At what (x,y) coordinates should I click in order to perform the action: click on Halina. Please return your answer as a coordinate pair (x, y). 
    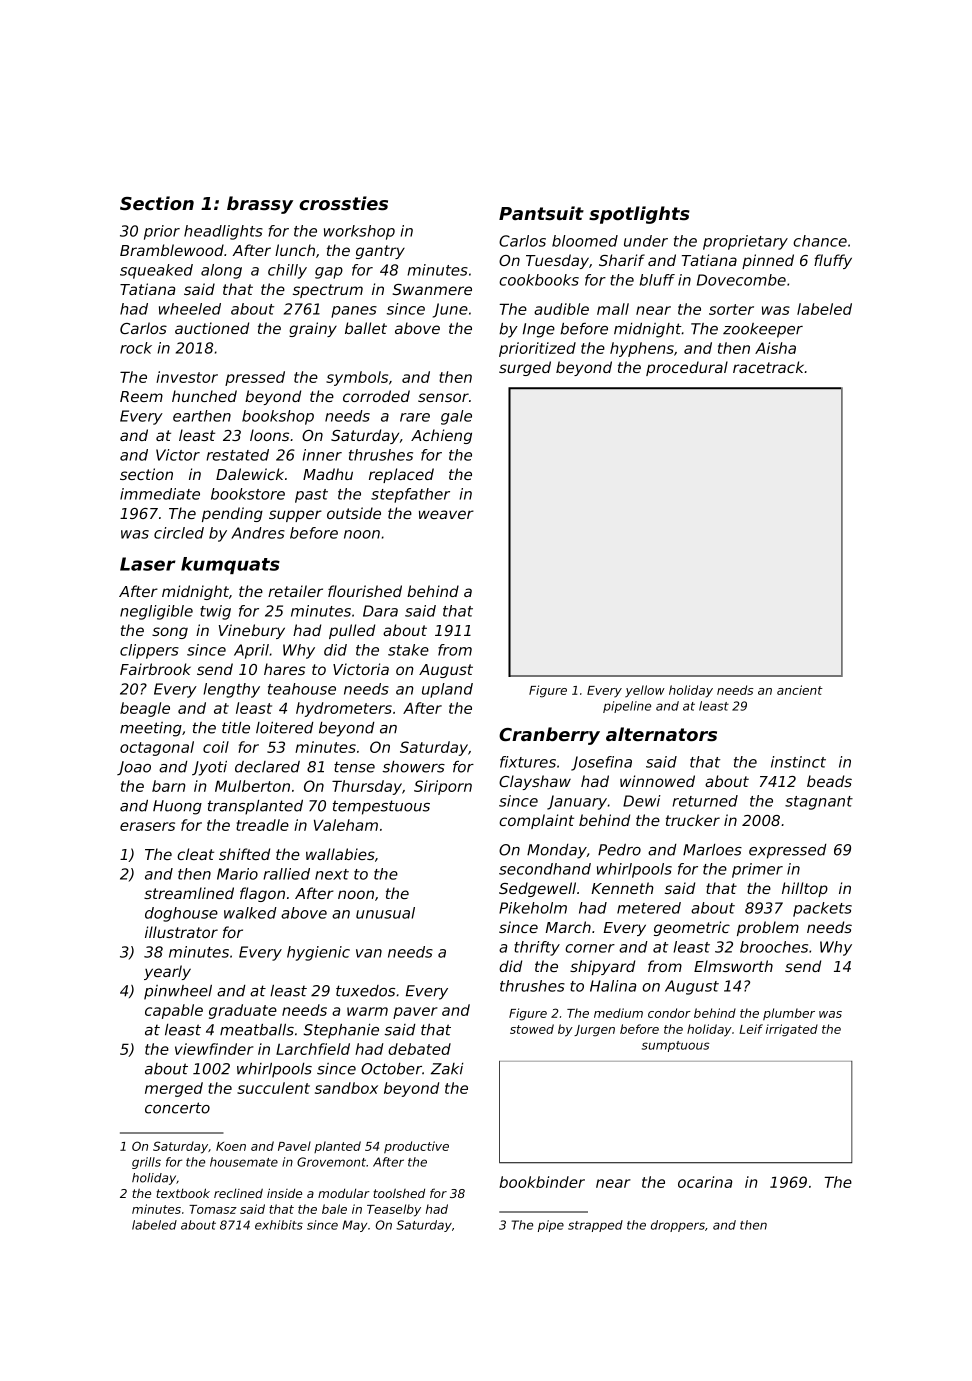
    Looking at the image, I should click on (613, 986).
